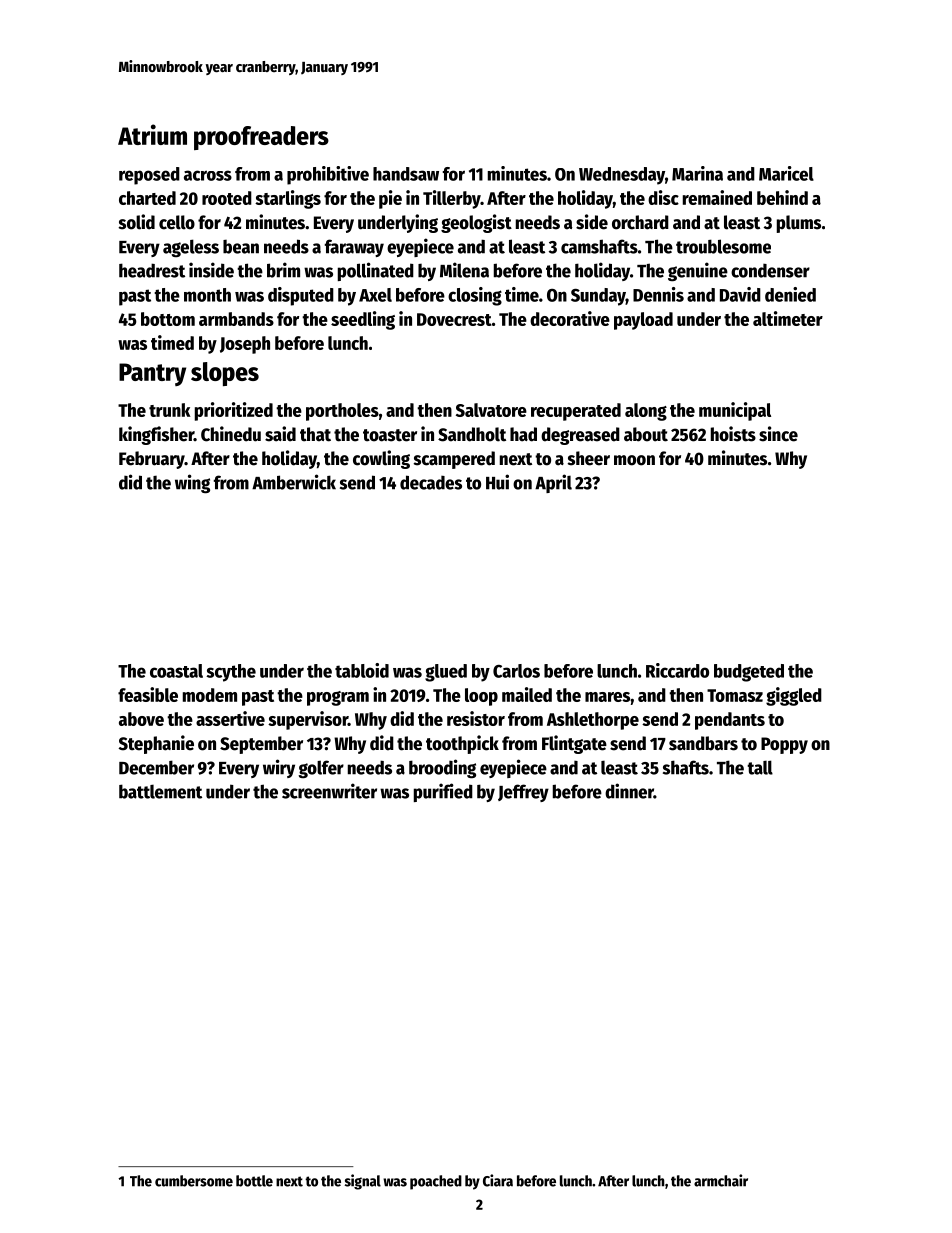 This image has height=1233, width=952. I want to click on tall, so click(760, 767).
